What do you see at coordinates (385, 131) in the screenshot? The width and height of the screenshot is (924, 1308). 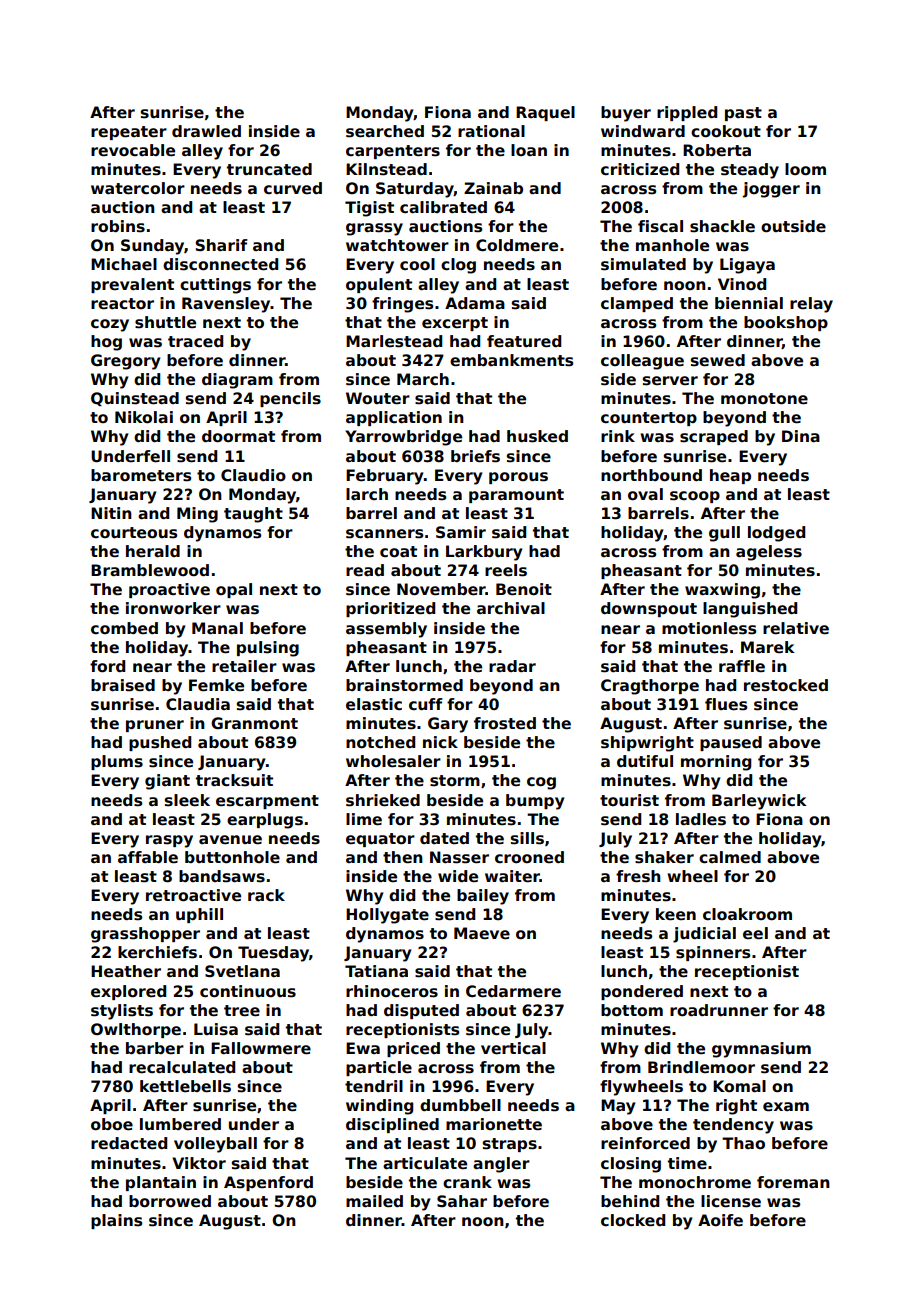 I see `searched` at bounding box center [385, 131].
